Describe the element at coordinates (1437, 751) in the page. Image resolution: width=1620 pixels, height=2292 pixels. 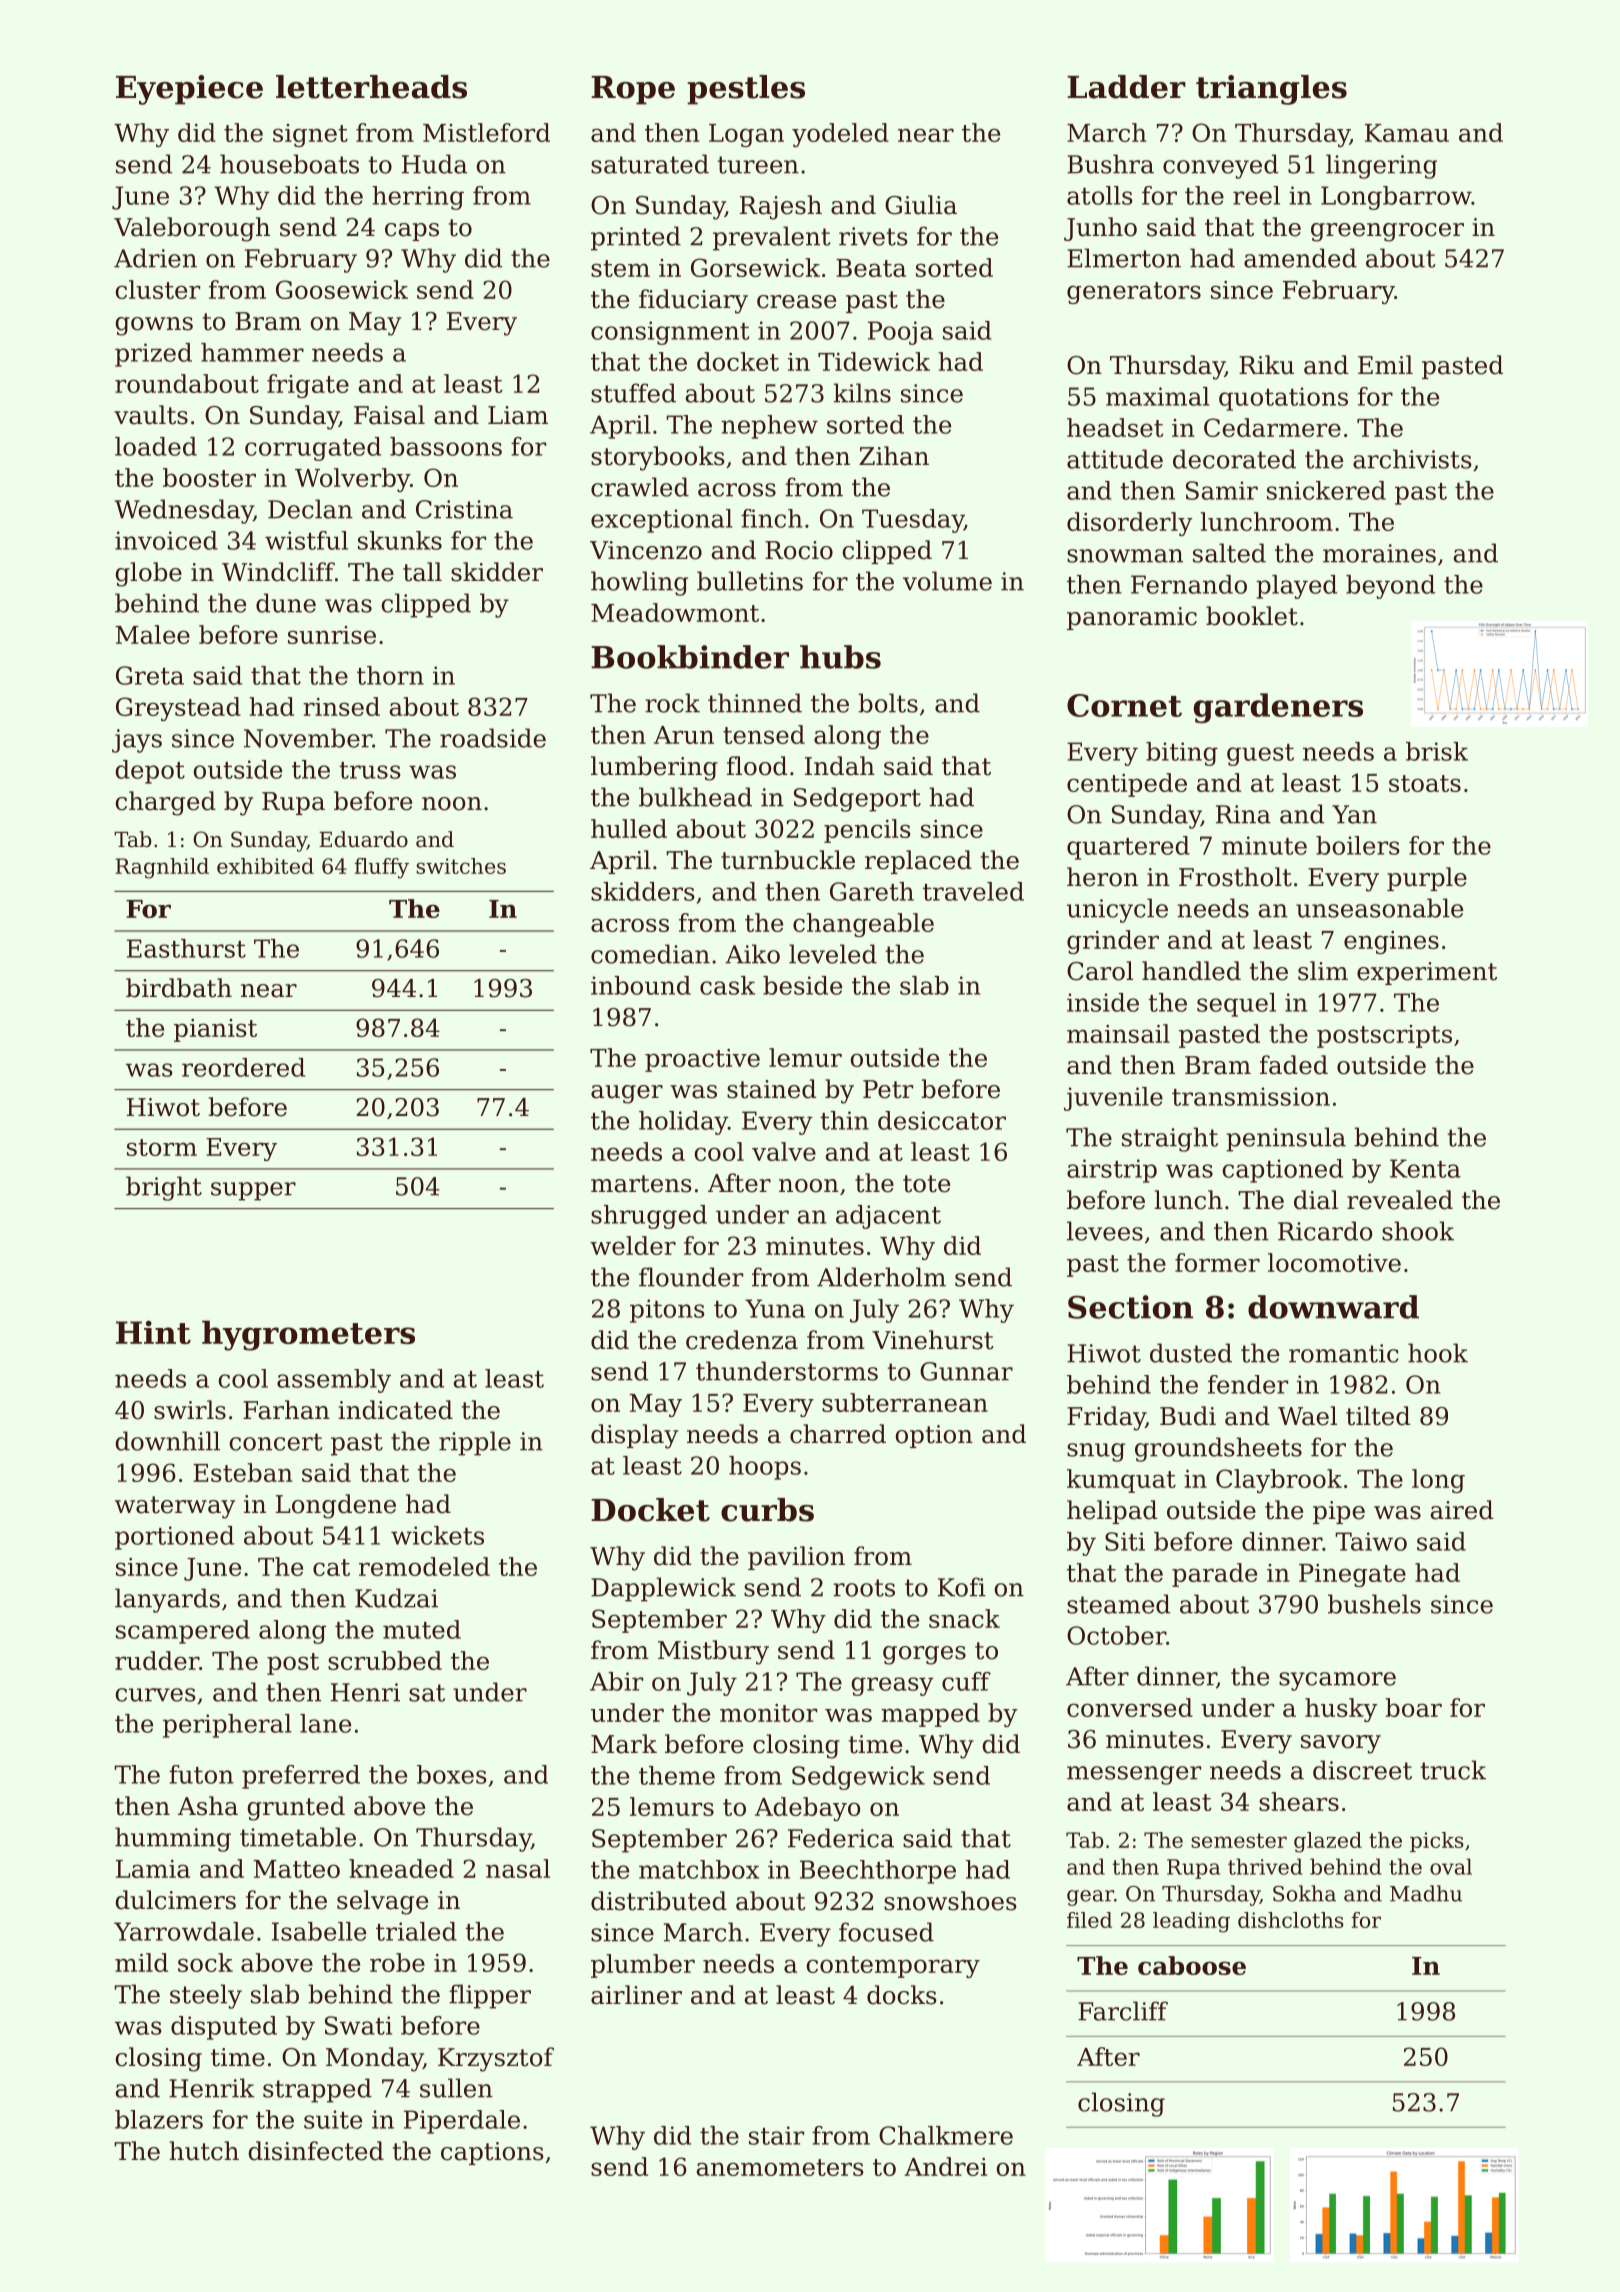
I see `brisk` at that location.
